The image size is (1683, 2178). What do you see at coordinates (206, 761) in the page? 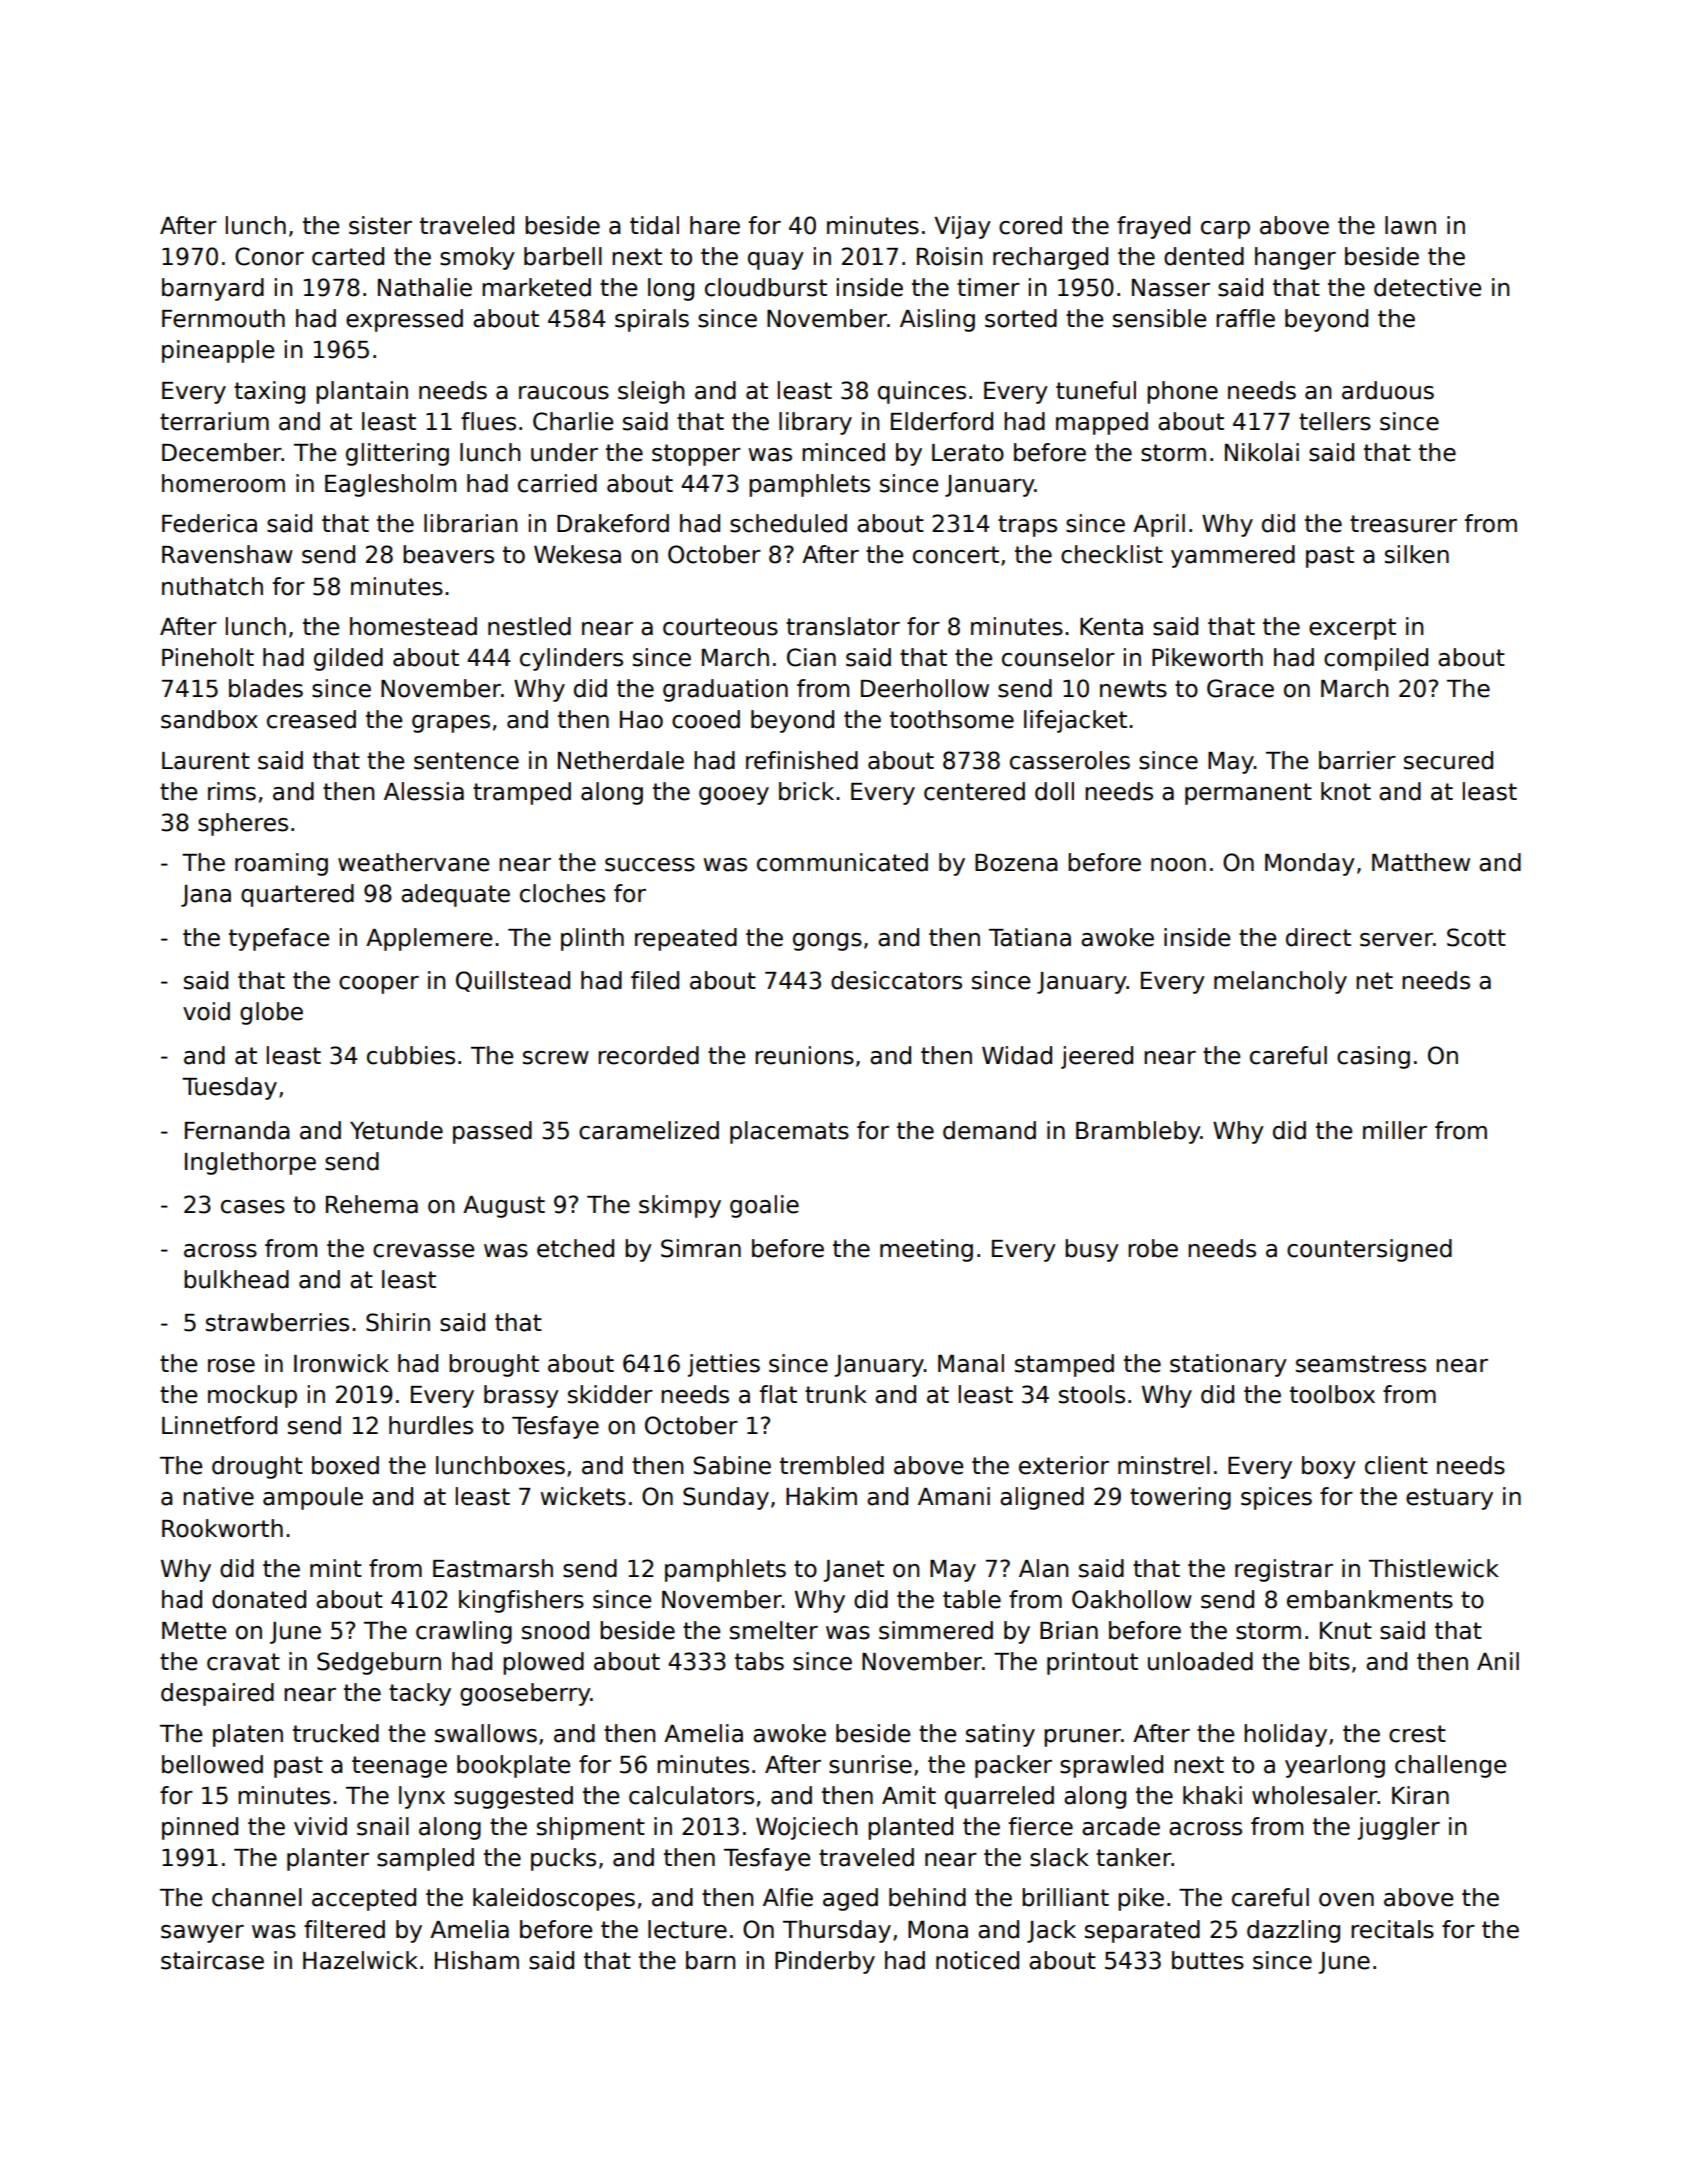
I see `Laurent` at bounding box center [206, 761].
